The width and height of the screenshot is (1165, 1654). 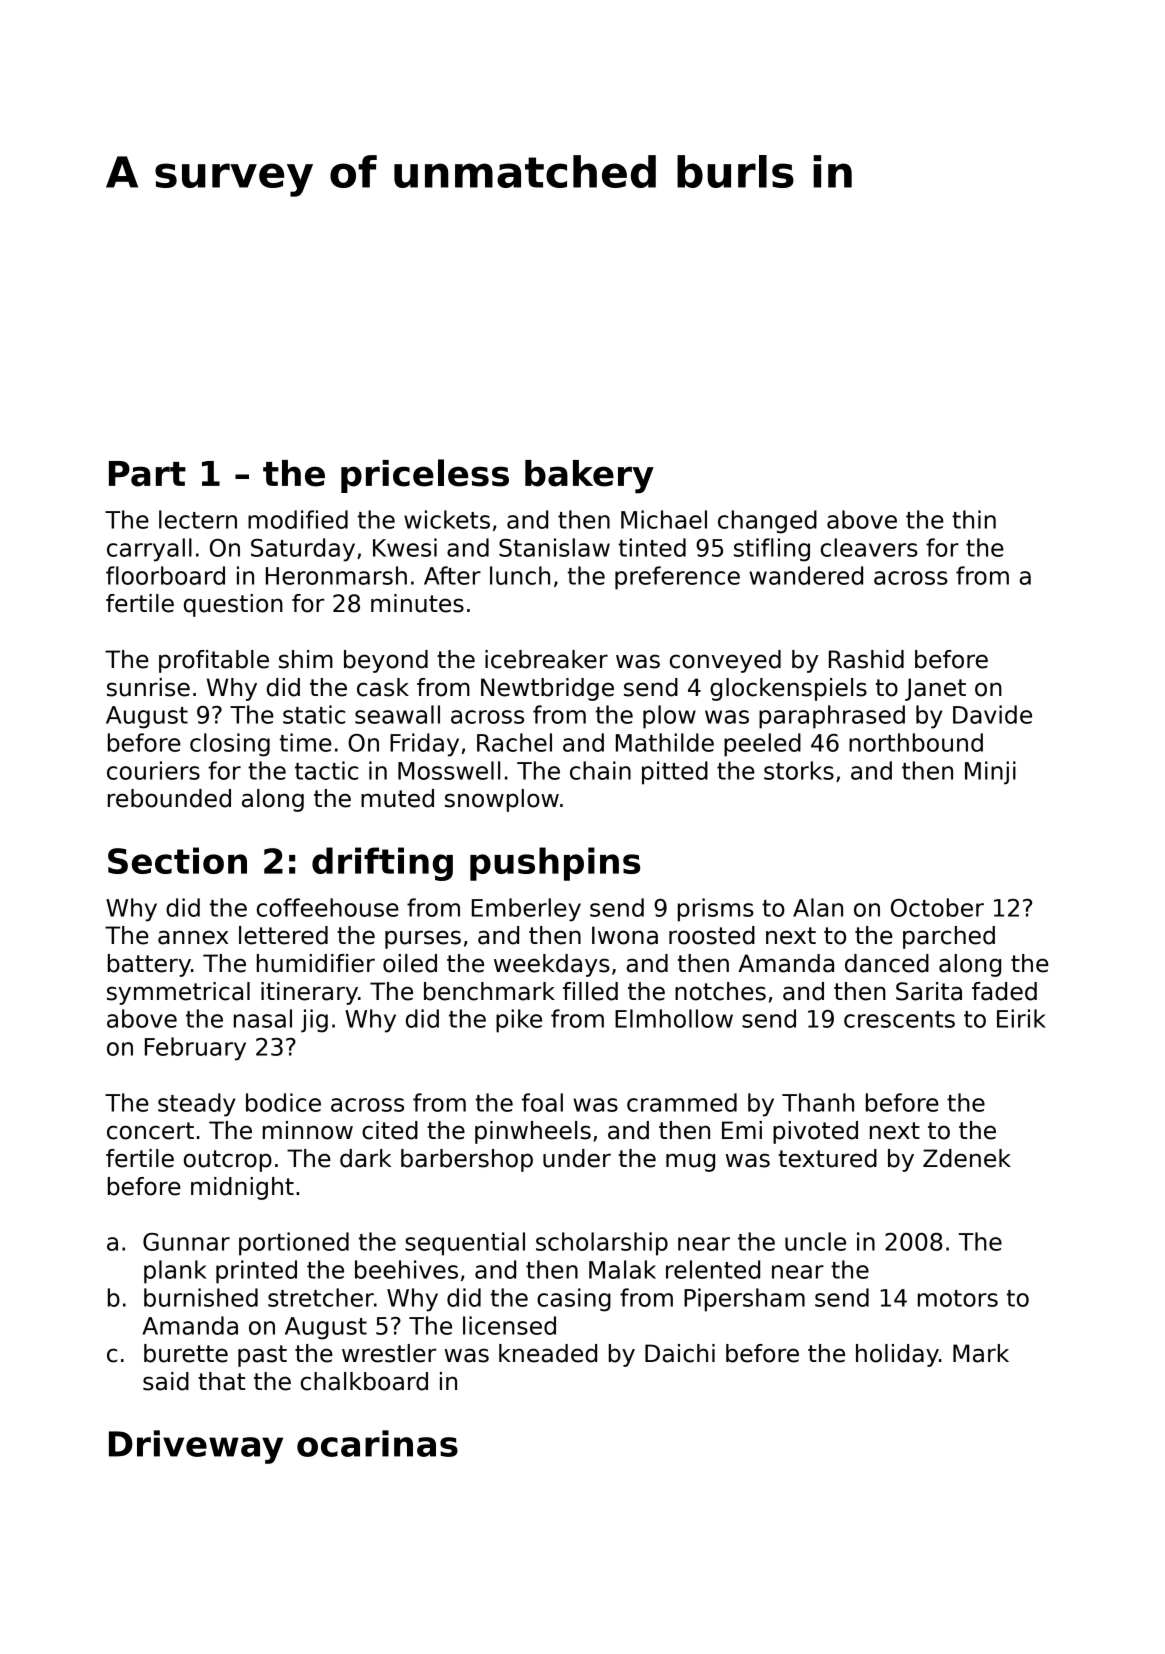 What do you see at coordinates (1004, 991) in the screenshot?
I see `faded` at bounding box center [1004, 991].
